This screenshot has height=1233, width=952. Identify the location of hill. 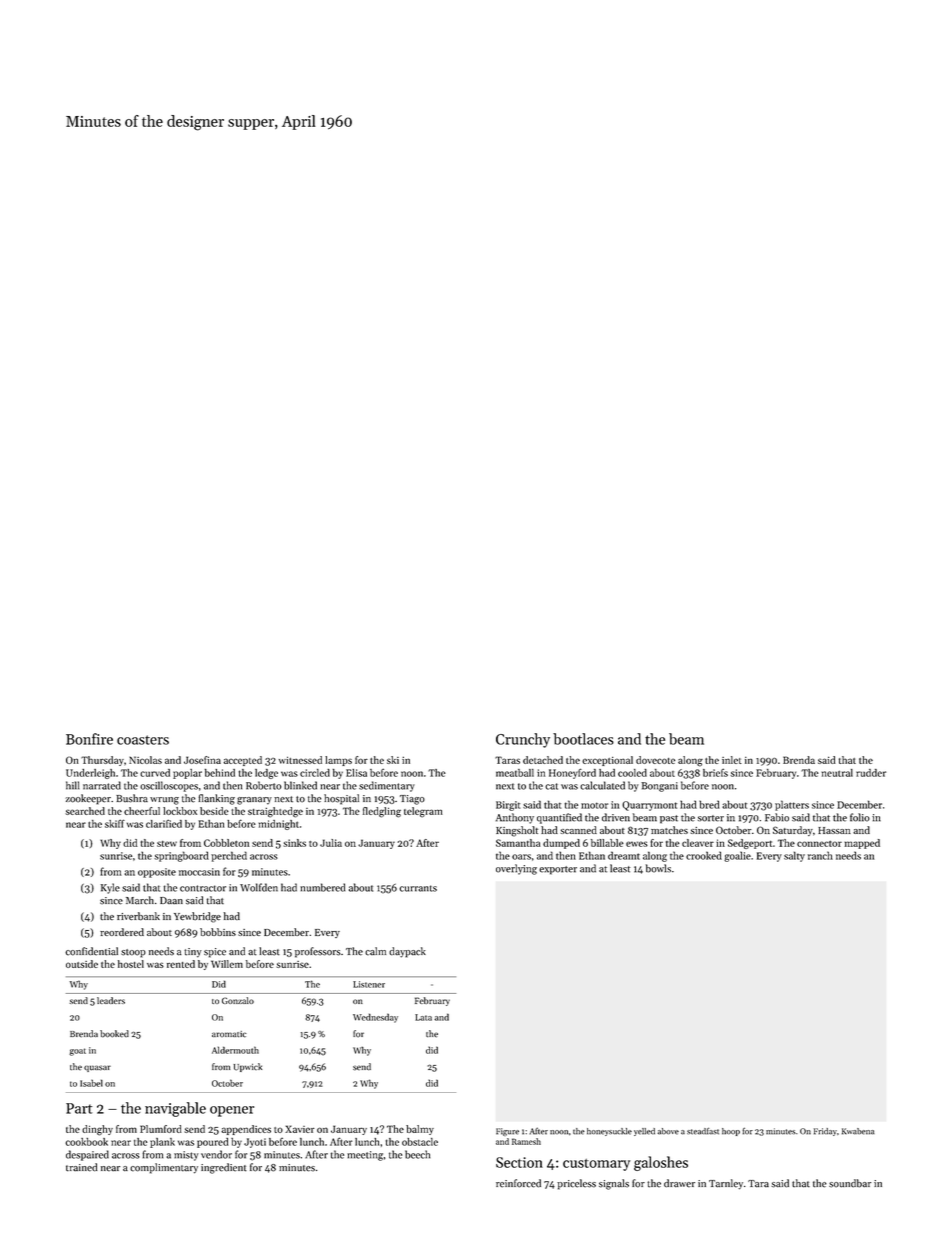
(73, 785).
